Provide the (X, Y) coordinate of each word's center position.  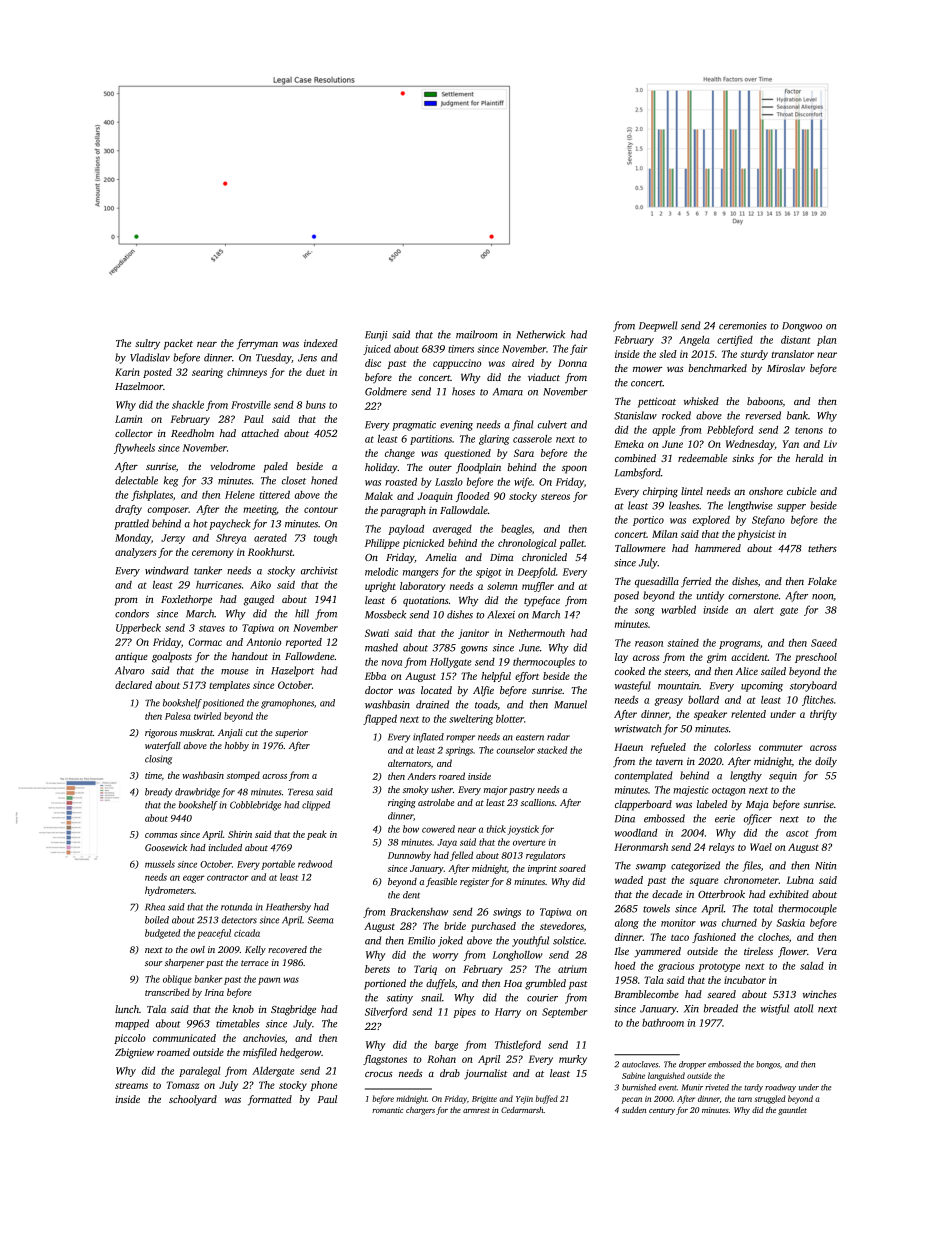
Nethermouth (536, 633)
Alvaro (129, 670)
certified (735, 340)
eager (194, 879)
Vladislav (150, 357)
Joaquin (435, 497)
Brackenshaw (419, 912)
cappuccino (457, 364)
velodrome (232, 466)
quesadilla (657, 582)
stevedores (562, 926)
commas (161, 835)
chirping (660, 492)
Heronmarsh (641, 847)
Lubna (800, 880)
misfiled (260, 1053)
